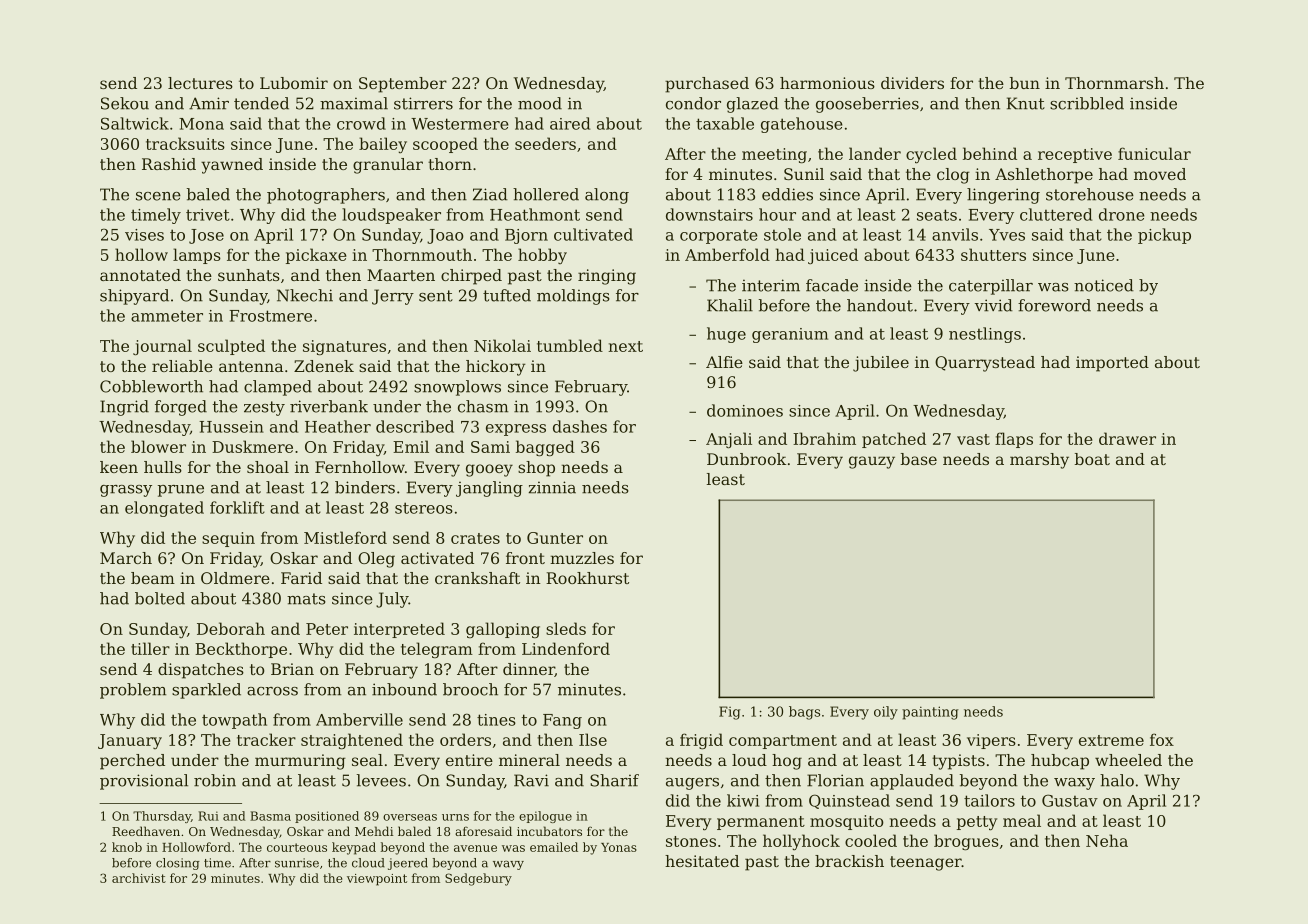 The image size is (1308, 924). I want to click on painting, so click(930, 713).
